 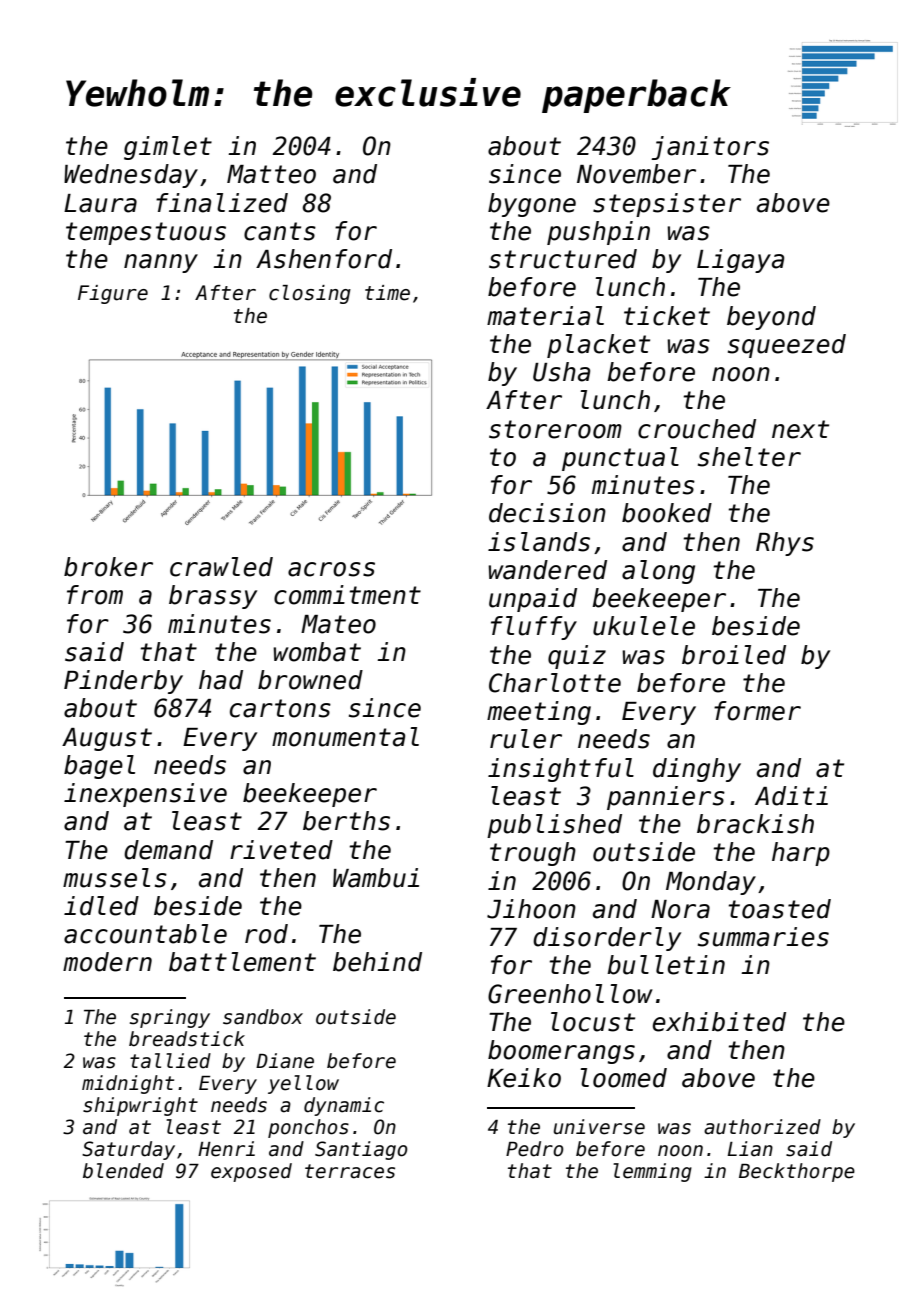 What do you see at coordinates (740, 261) in the screenshot?
I see `Ligaya` at bounding box center [740, 261].
